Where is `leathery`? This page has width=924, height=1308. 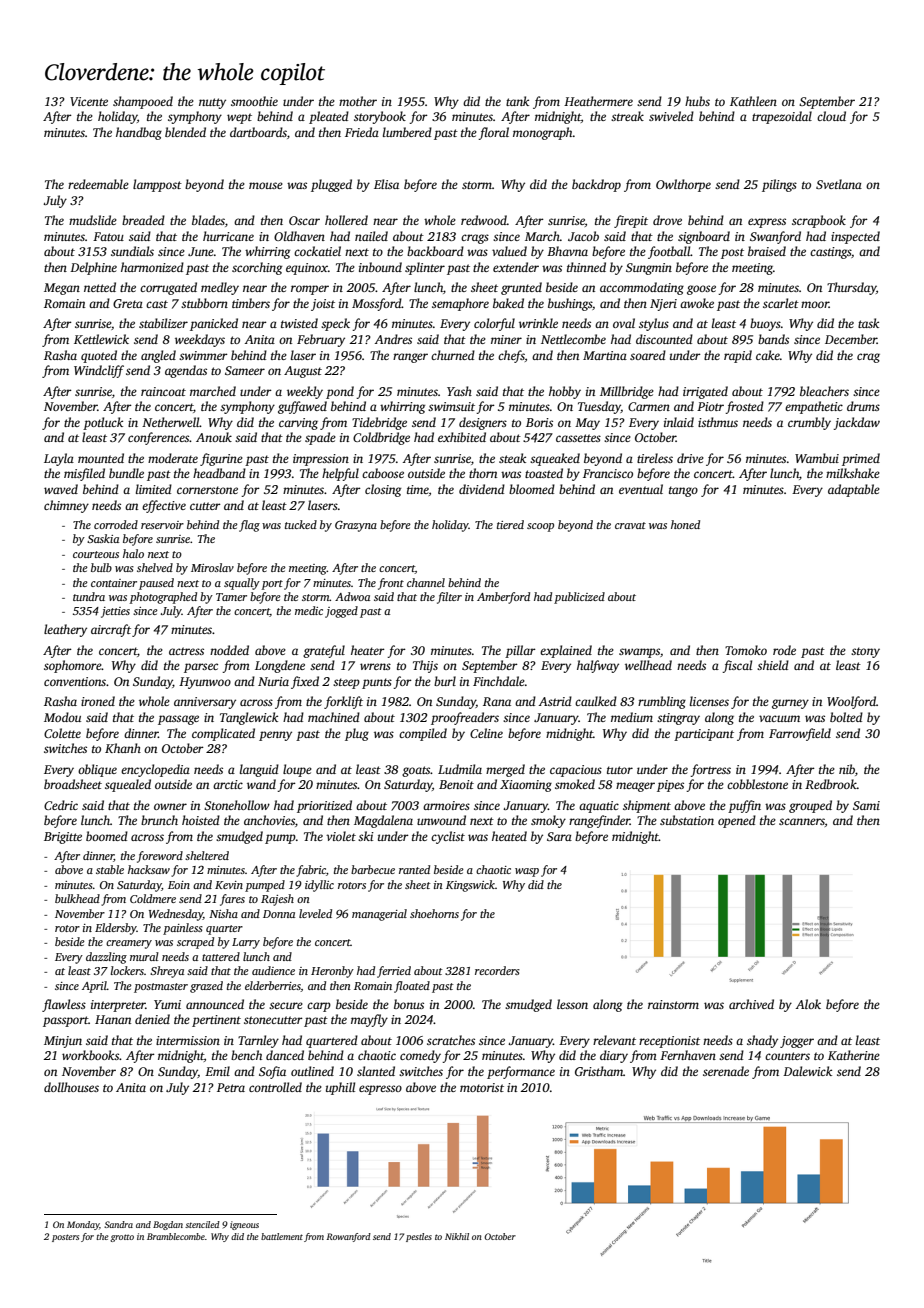 leathery is located at coordinates (65, 630).
